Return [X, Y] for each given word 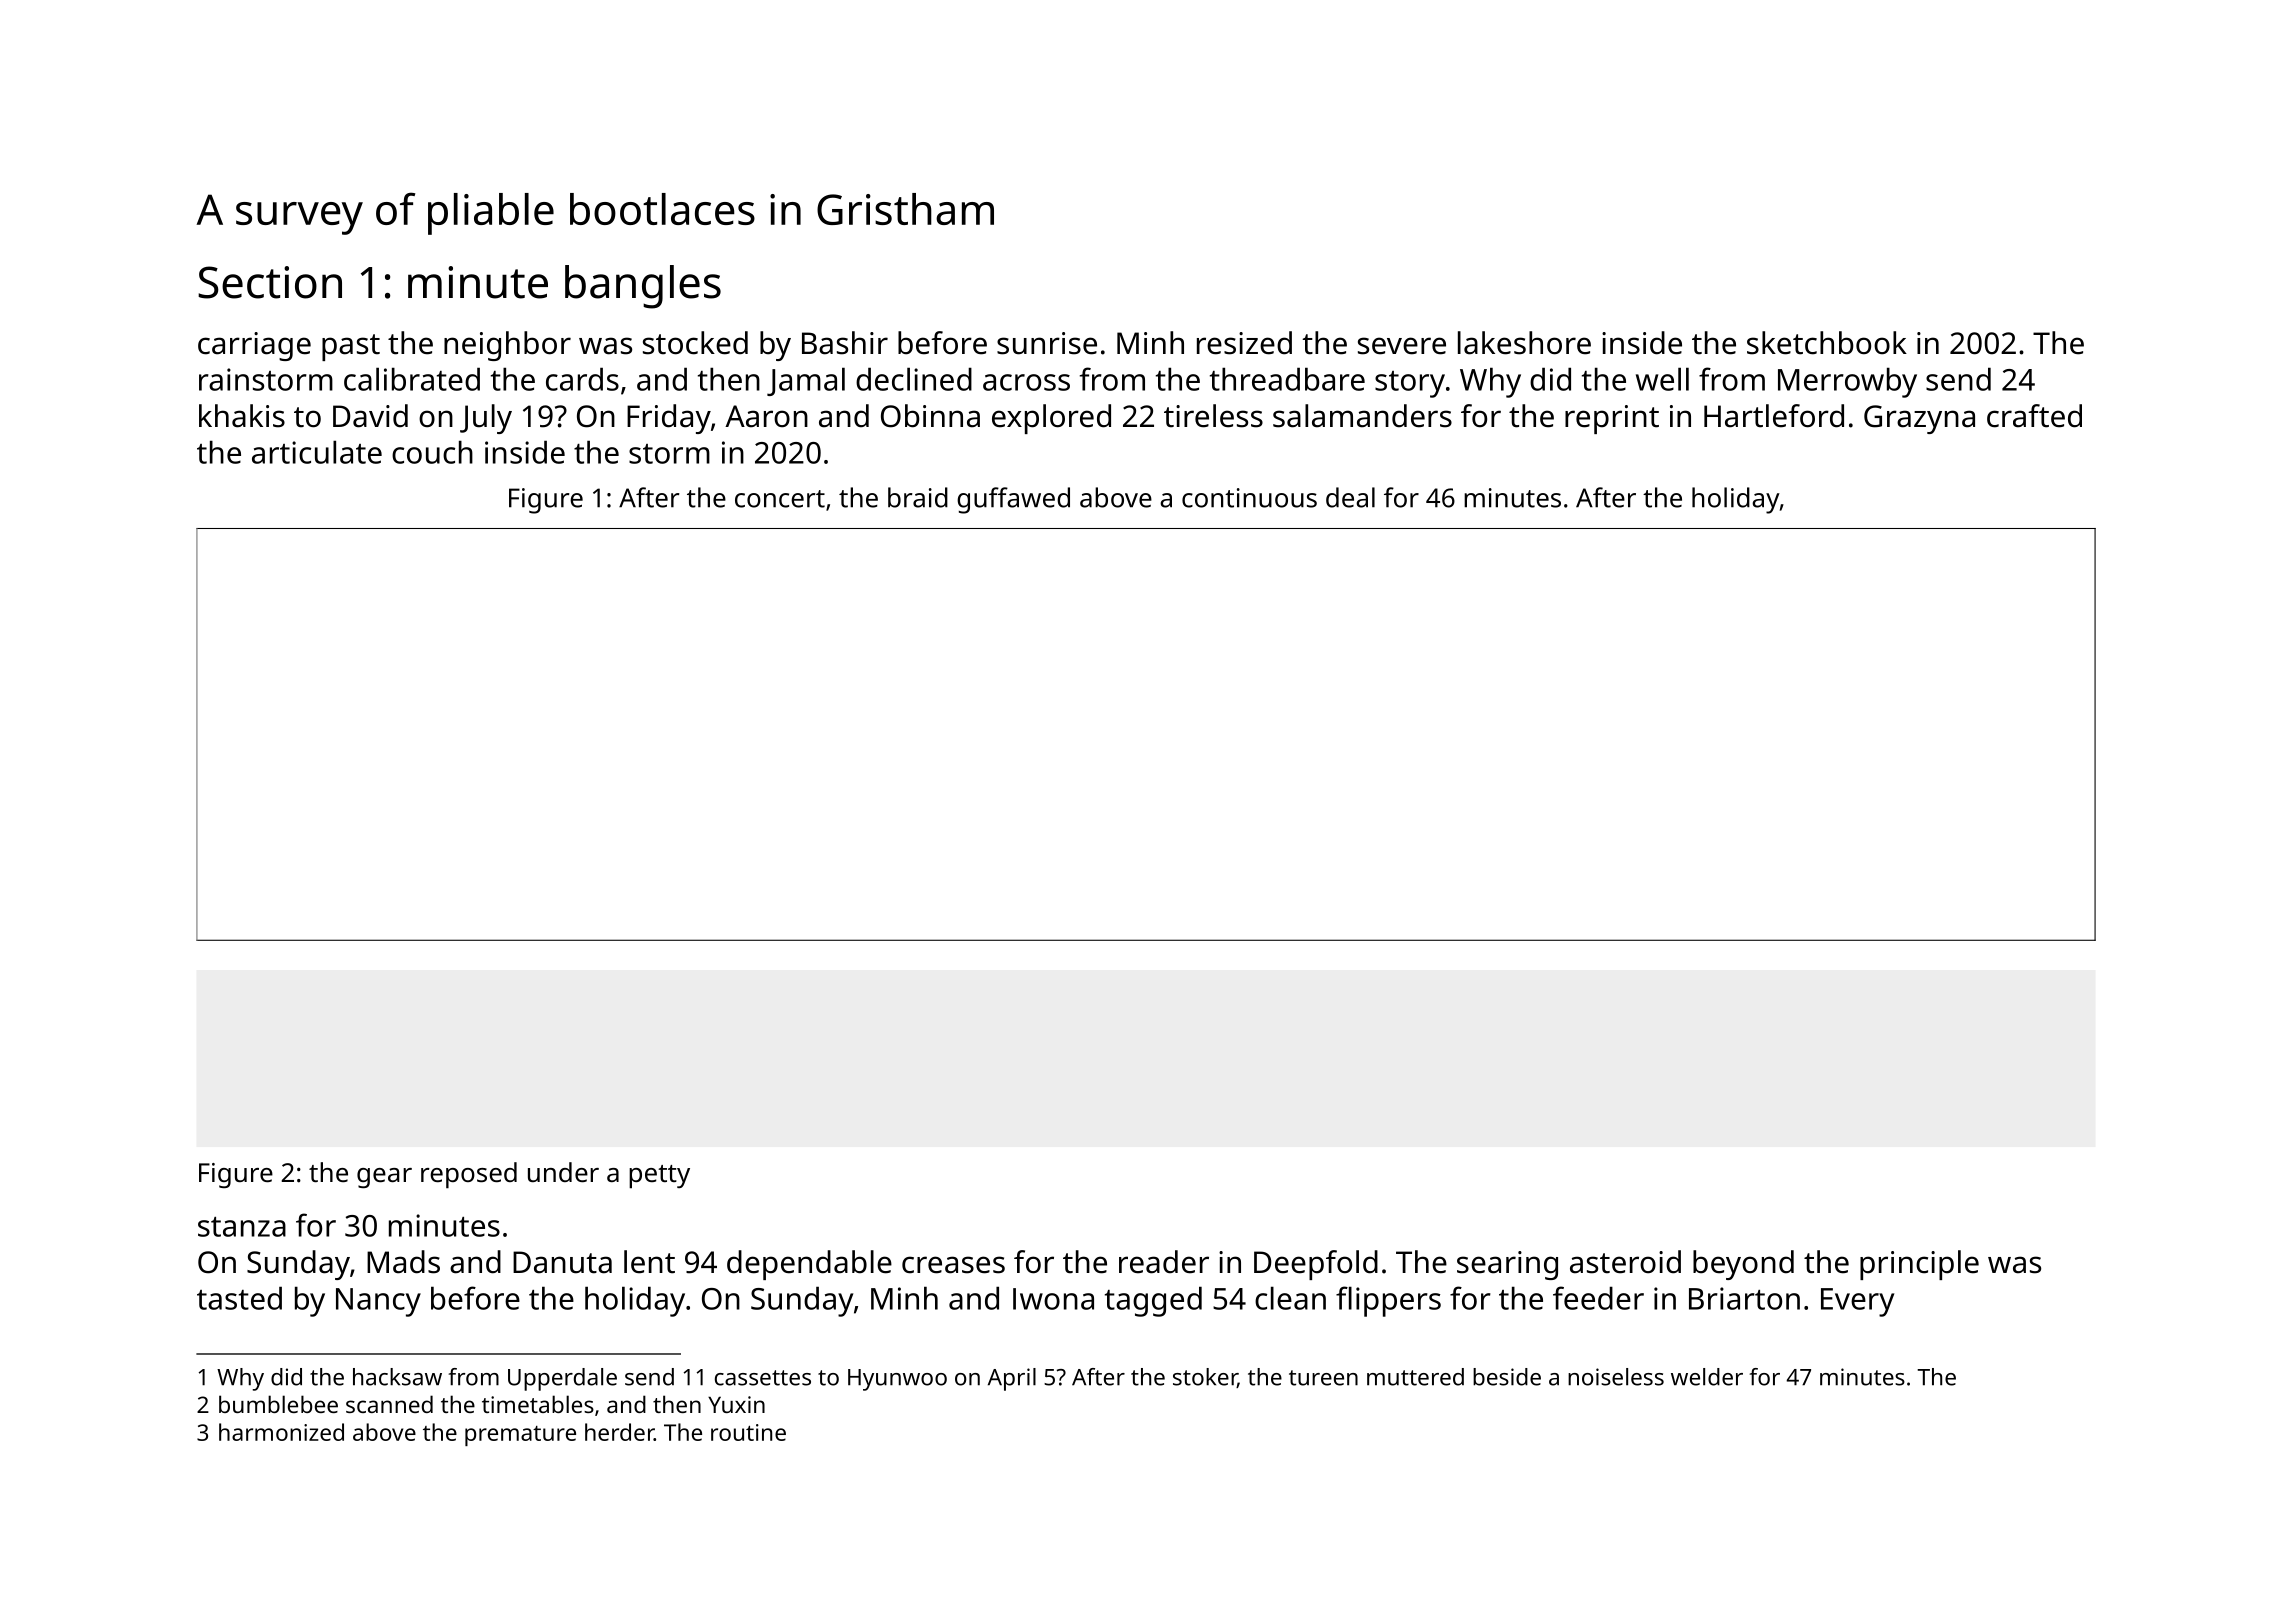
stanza [242, 1227]
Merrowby [1847, 382]
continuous [1249, 498]
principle [1919, 1265]
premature [520, 1436]
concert [780, 499]
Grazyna [1919, 419]
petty [659, 1177]
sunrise [1047, 343]
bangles [643, 287]
